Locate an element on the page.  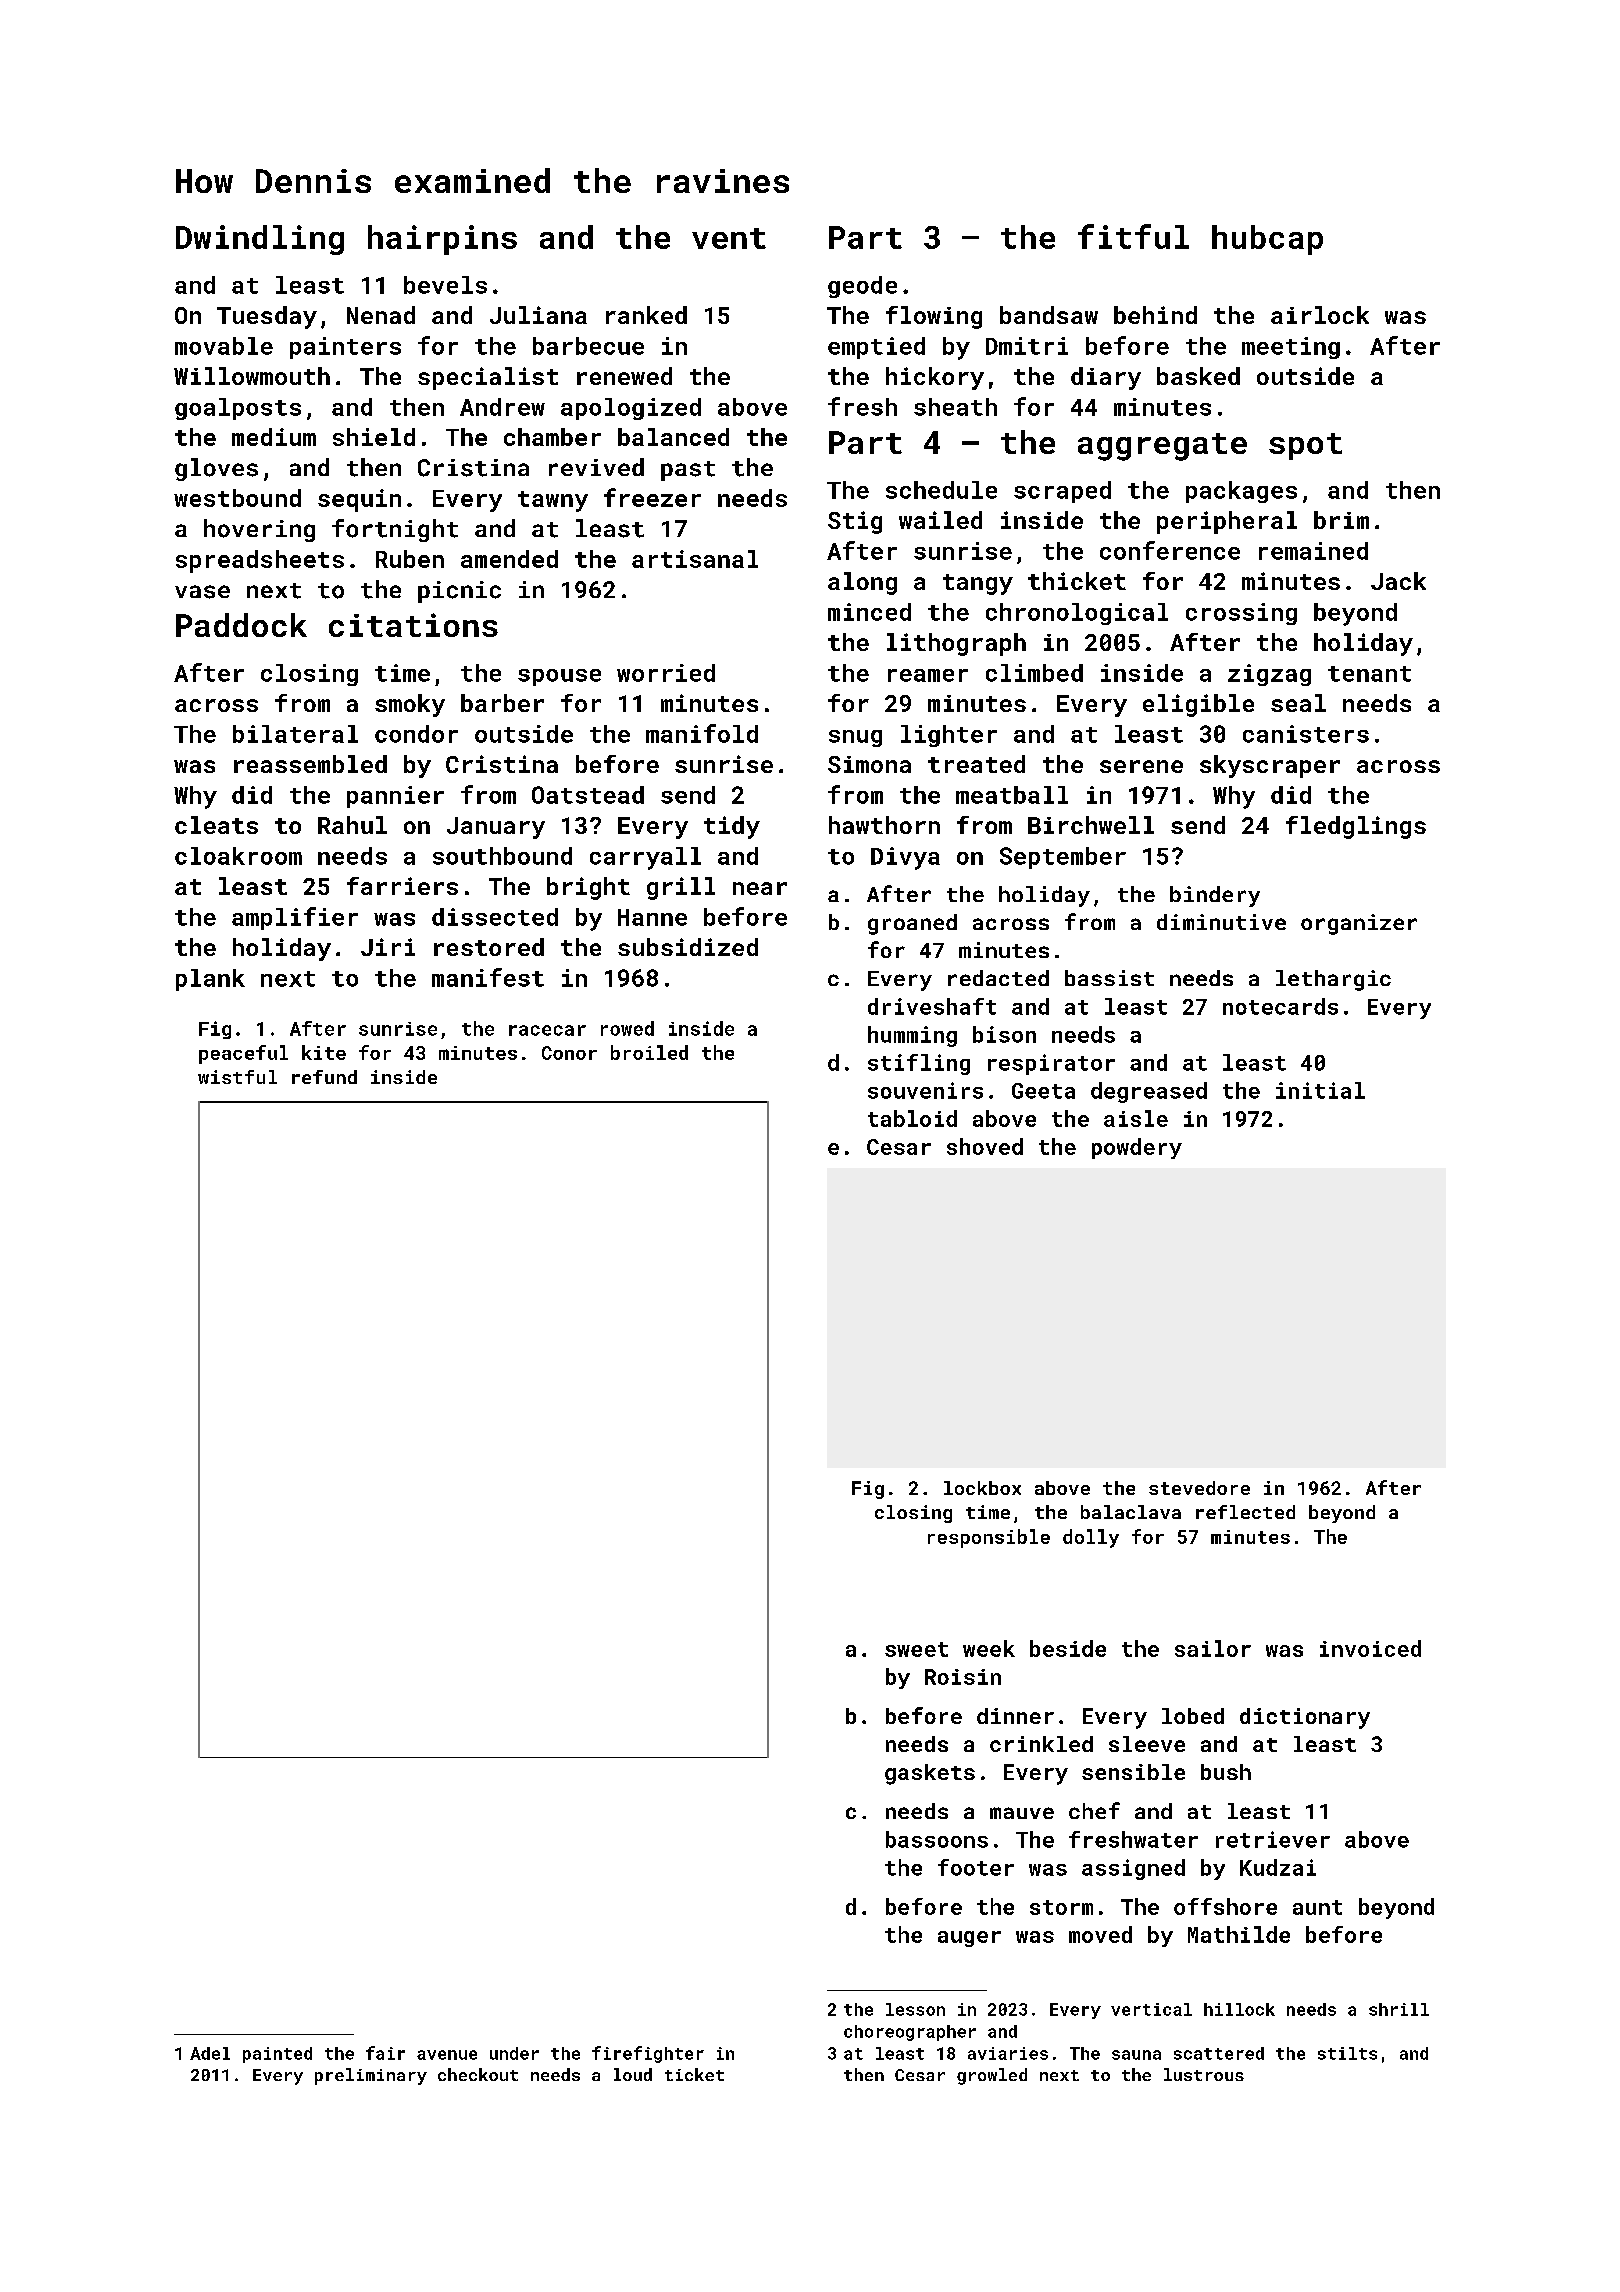
Dwindling is located at coordinates (260, 240).
